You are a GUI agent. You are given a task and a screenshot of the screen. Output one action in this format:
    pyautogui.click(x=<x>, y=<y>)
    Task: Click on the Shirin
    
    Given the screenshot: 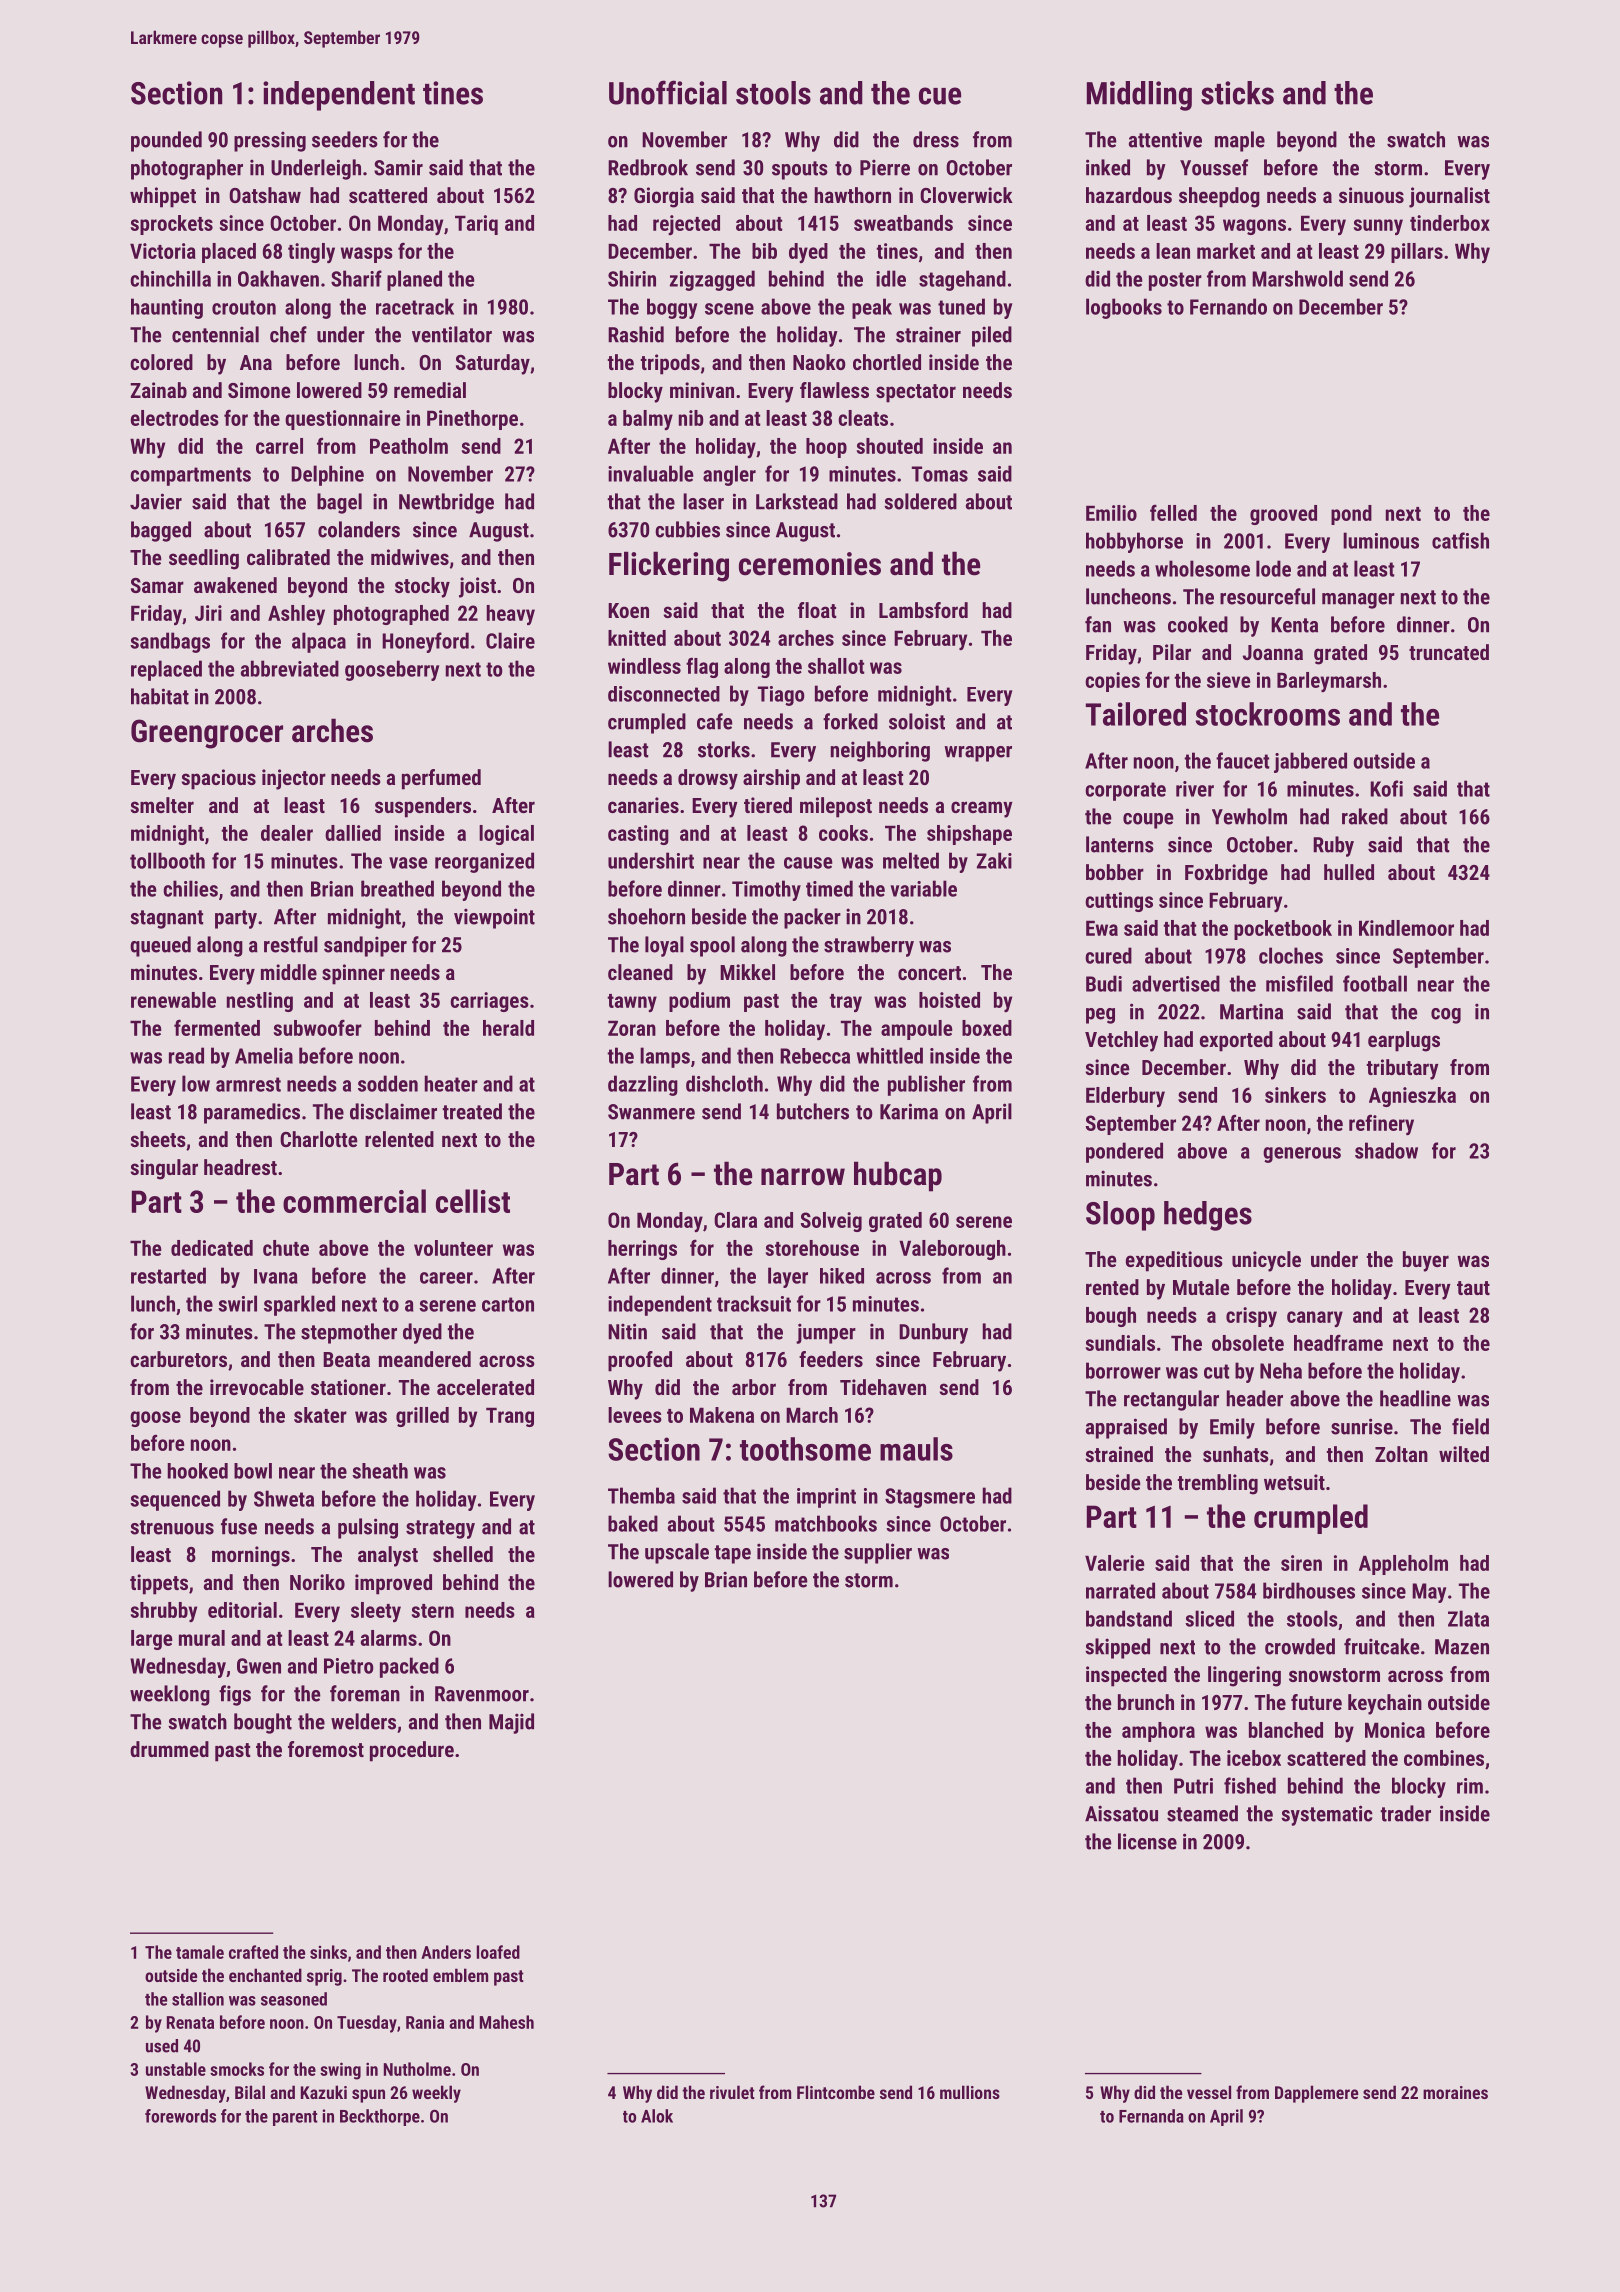 What is the action you would take?
    pyautogui.click(x=632, y=278)
